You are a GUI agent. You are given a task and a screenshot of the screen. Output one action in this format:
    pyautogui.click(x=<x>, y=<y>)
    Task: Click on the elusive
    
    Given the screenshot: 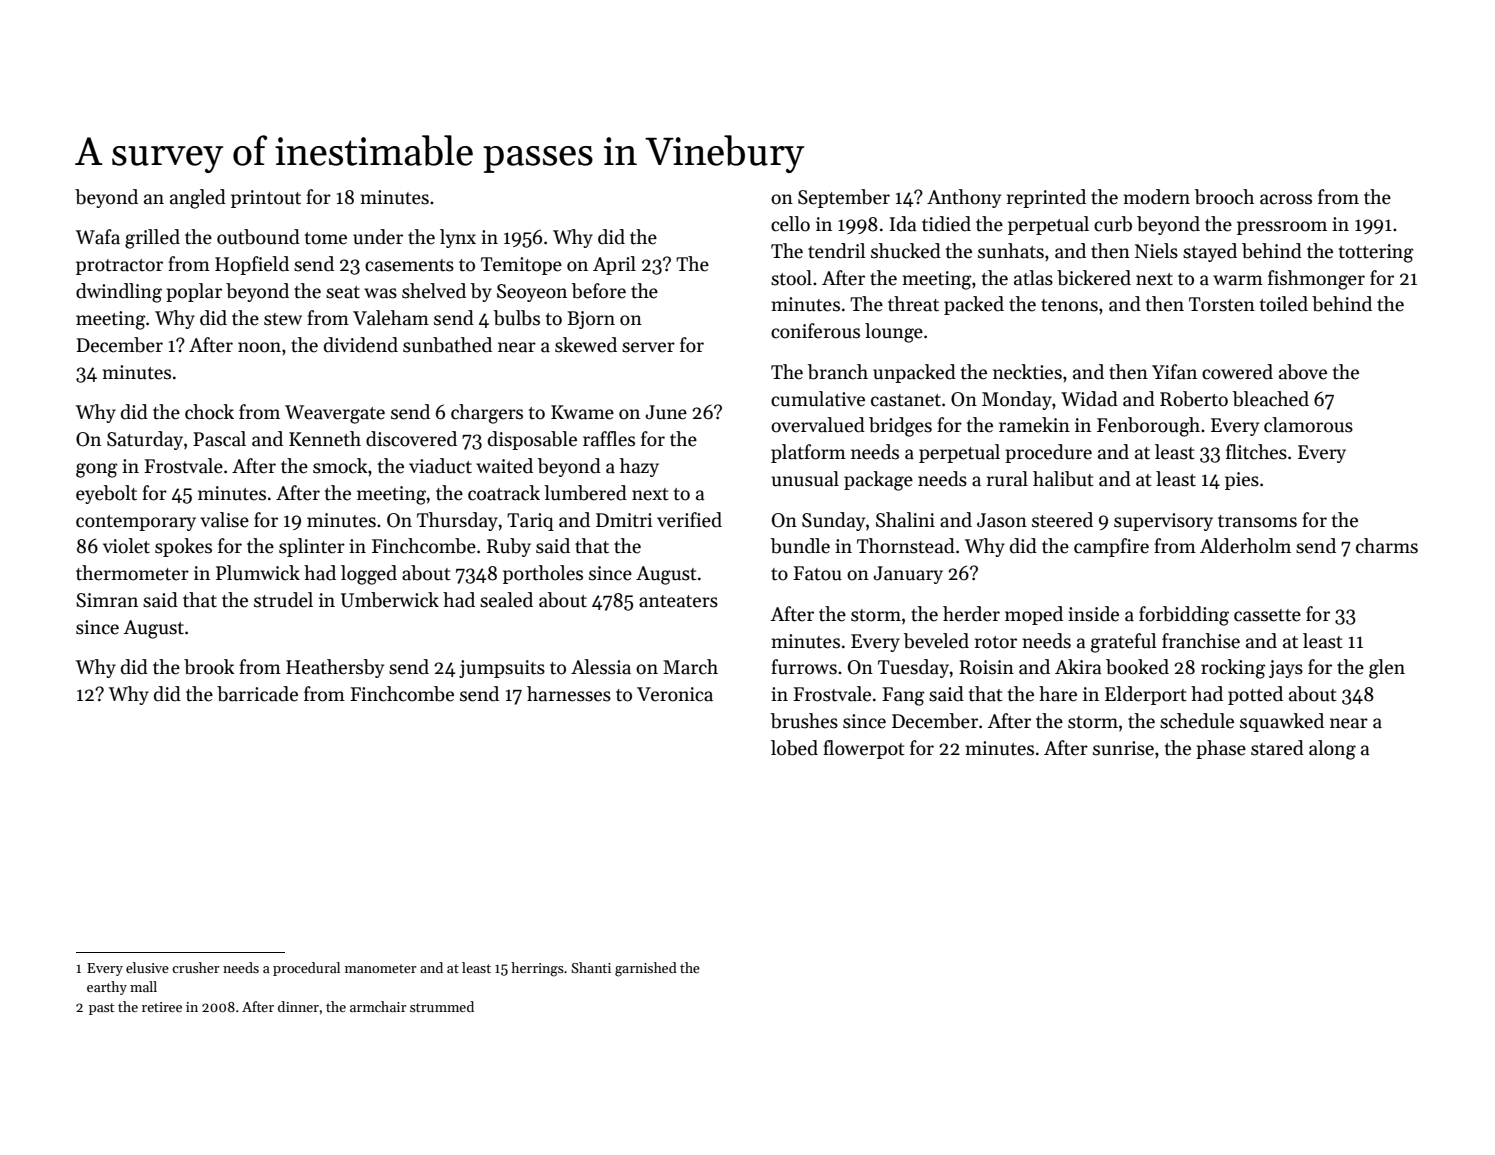 What is the action you would take?
    pyautogui.click(x=147, y=967)
